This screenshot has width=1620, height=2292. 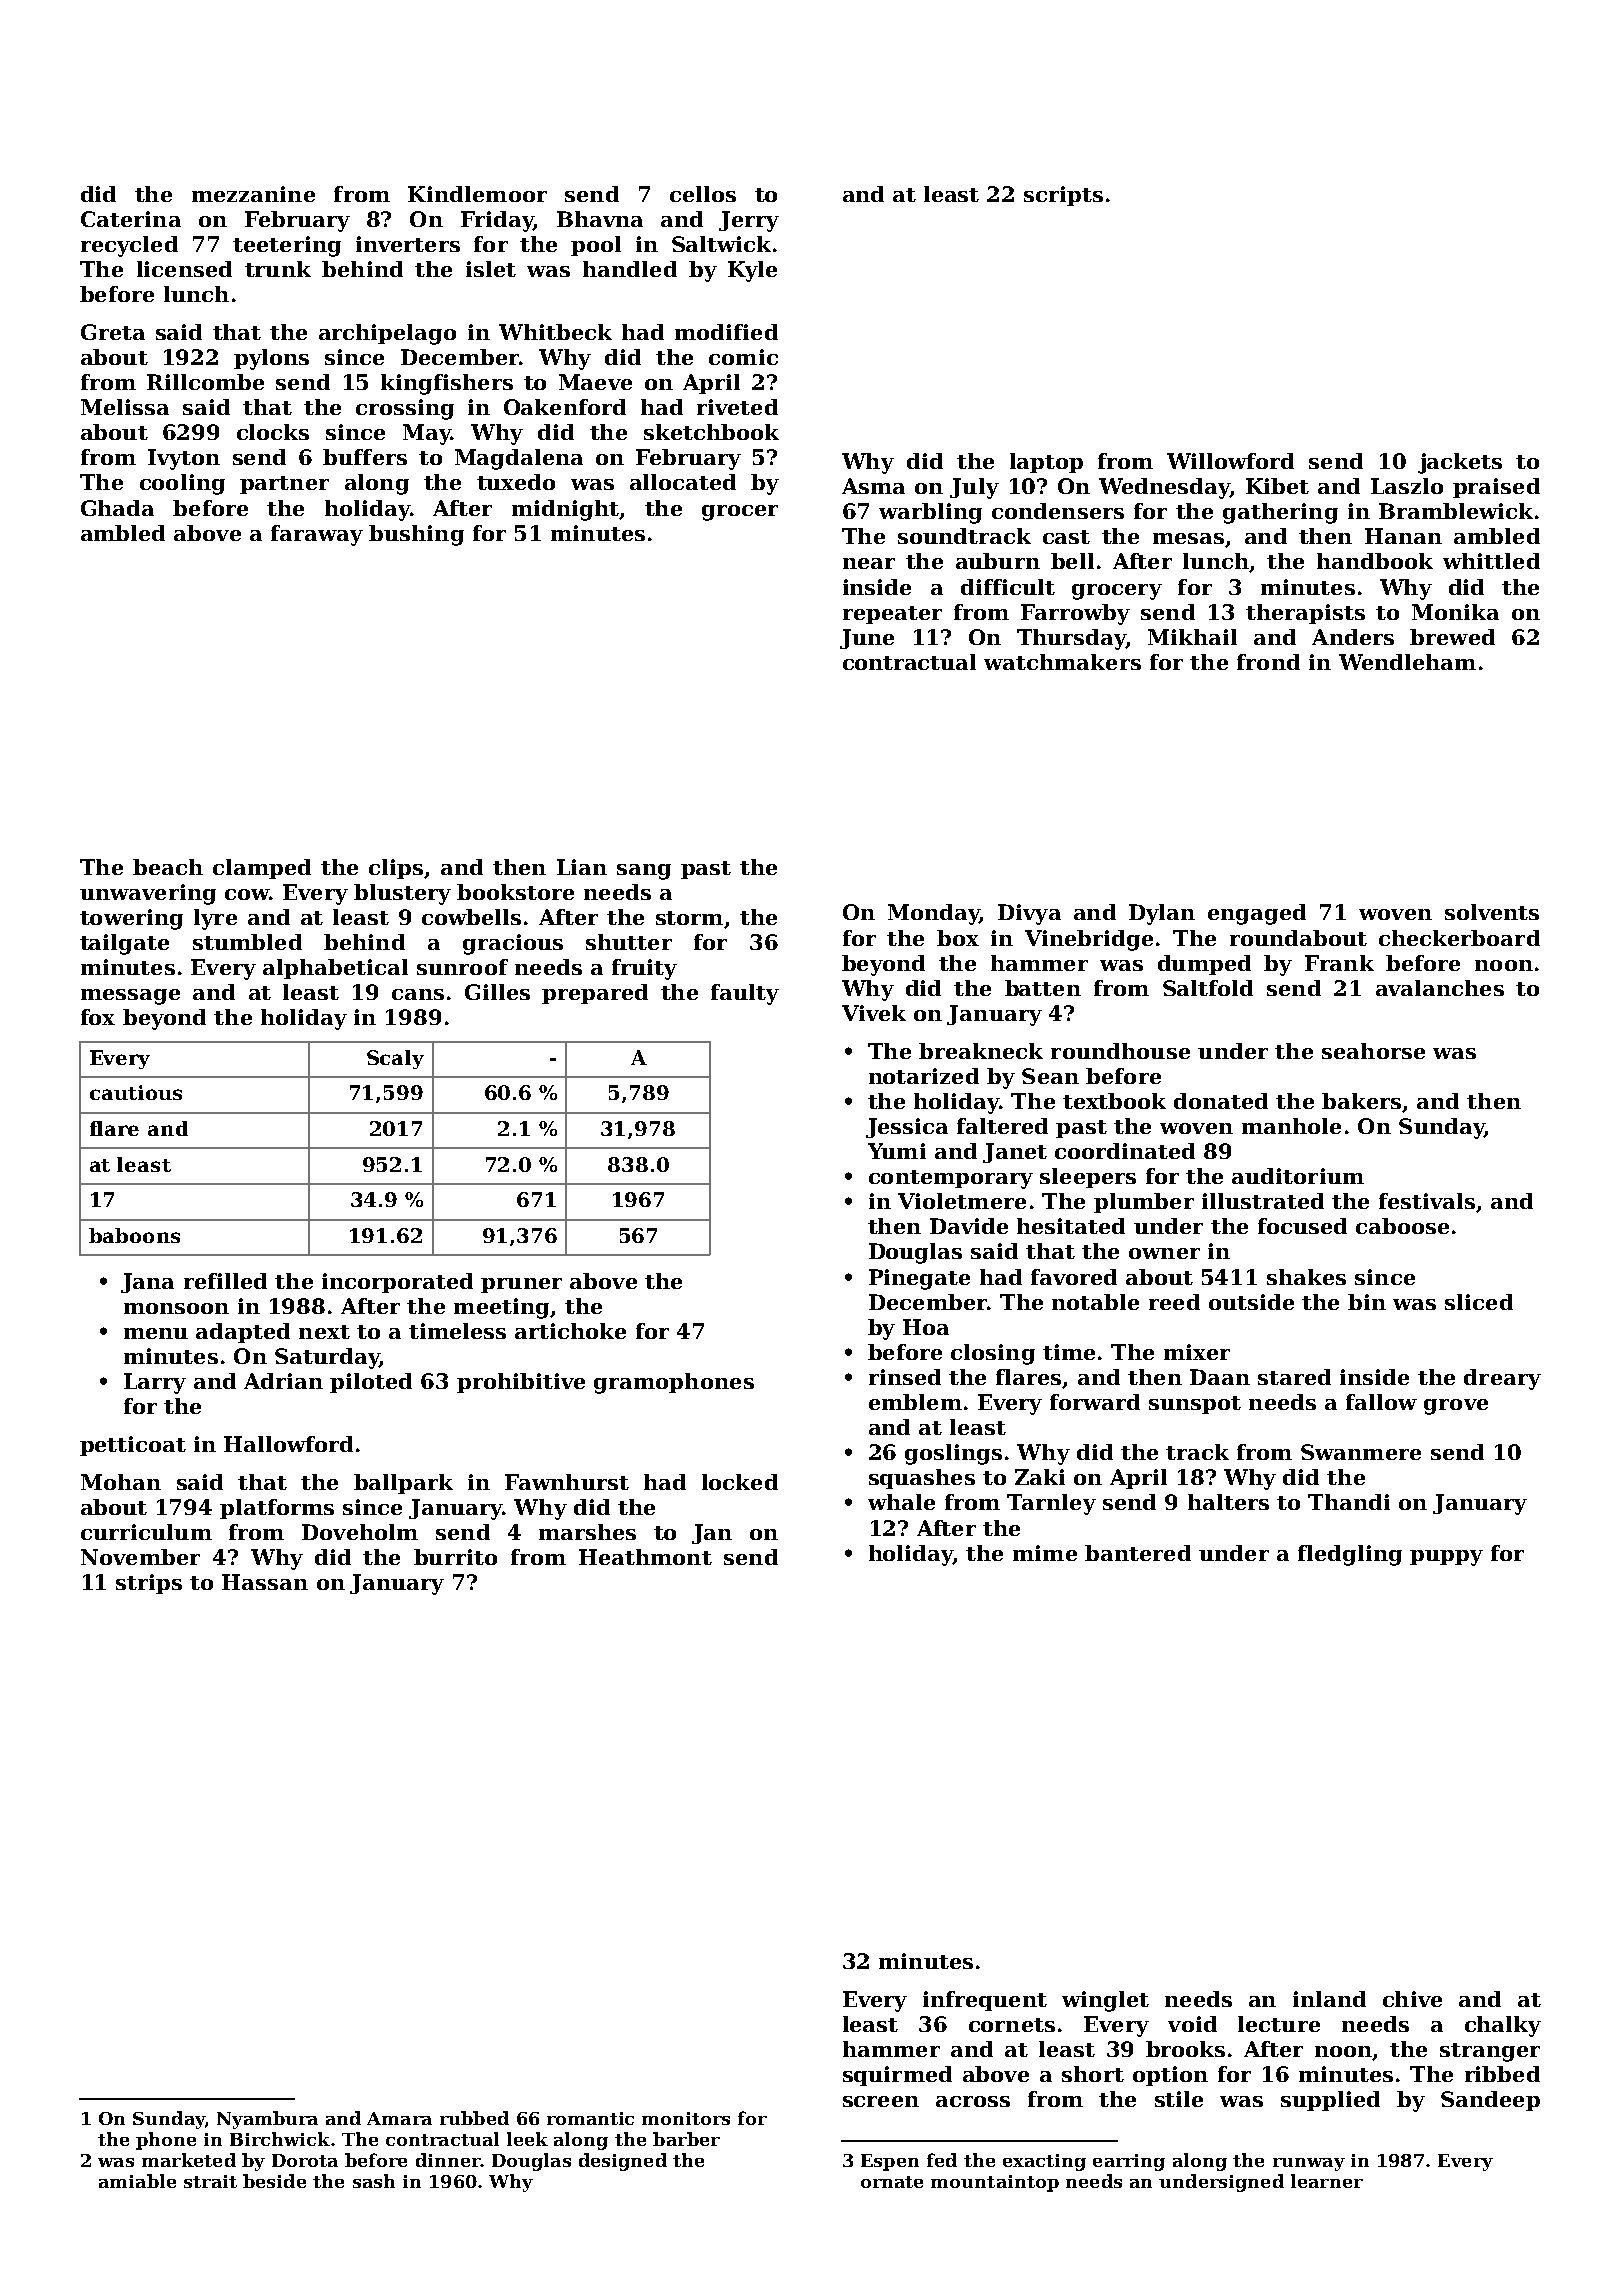 What do you see at coordinates (683, 482) in the screenshot?
I see `allocated` at bounding box center [683, 482].
